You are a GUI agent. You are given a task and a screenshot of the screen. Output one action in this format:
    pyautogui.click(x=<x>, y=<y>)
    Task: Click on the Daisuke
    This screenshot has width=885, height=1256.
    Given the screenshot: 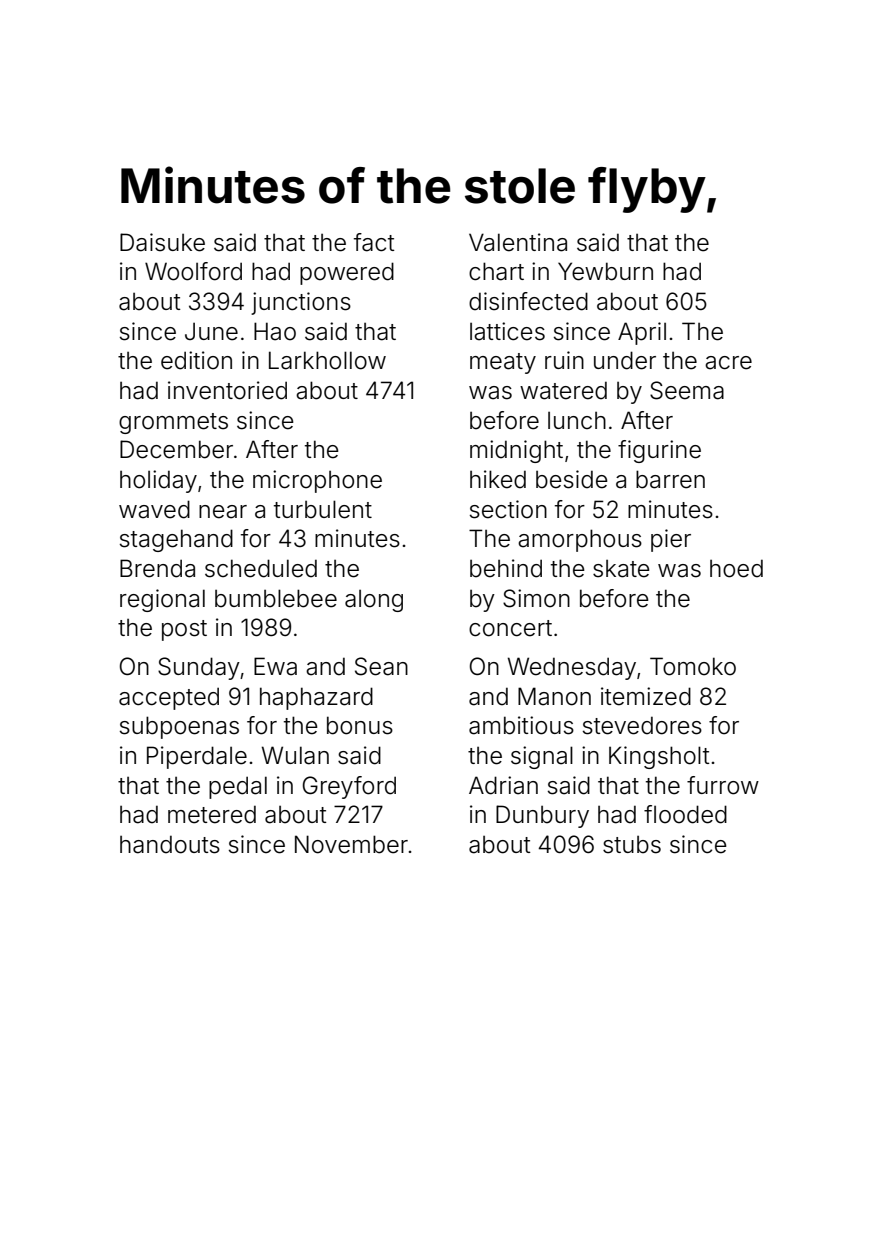 What is the action you would take?
    pyautogui.click(x=162, y=242)
